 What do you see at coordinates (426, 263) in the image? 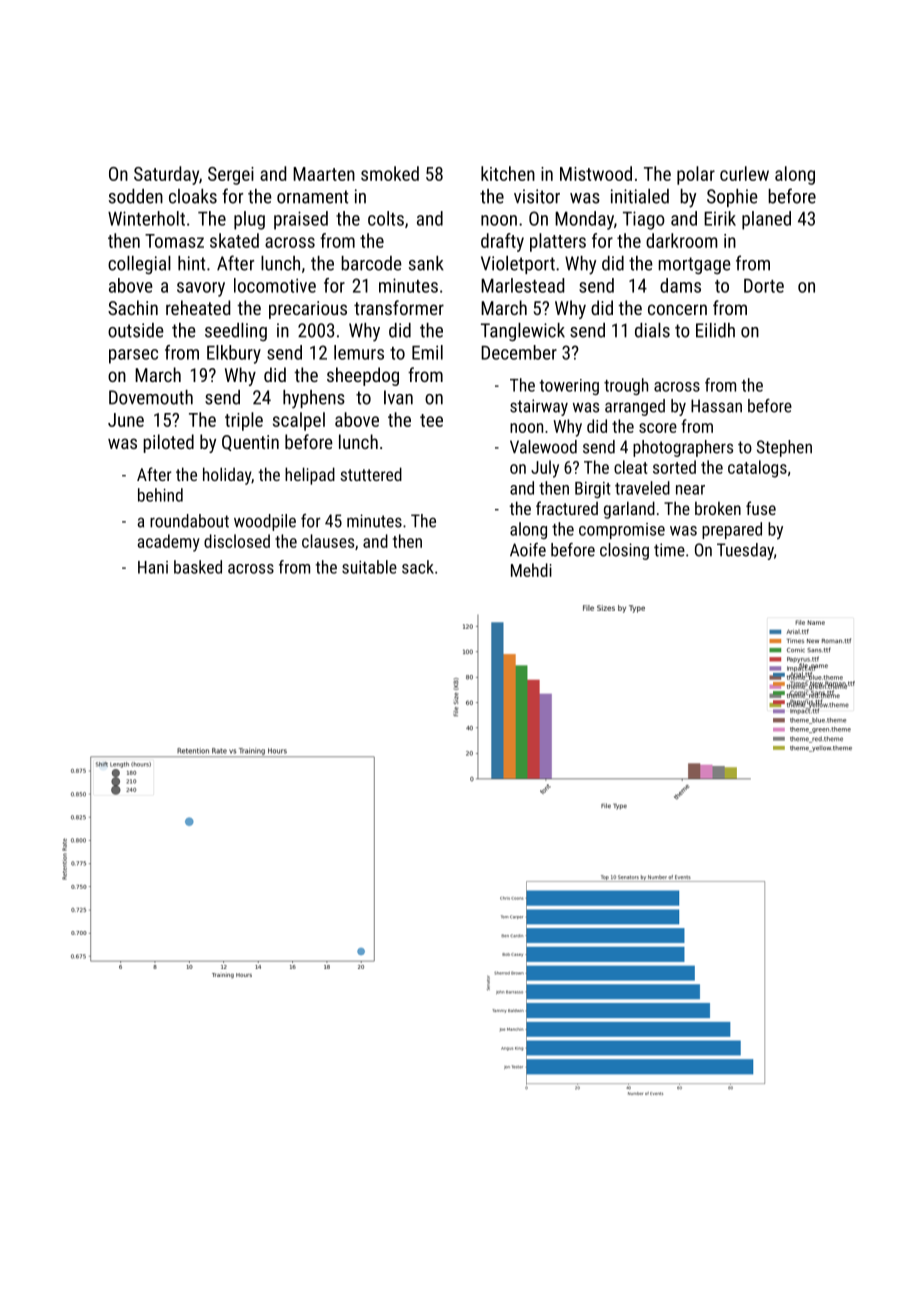
I see `sank` at bounding box center [426, 263].
